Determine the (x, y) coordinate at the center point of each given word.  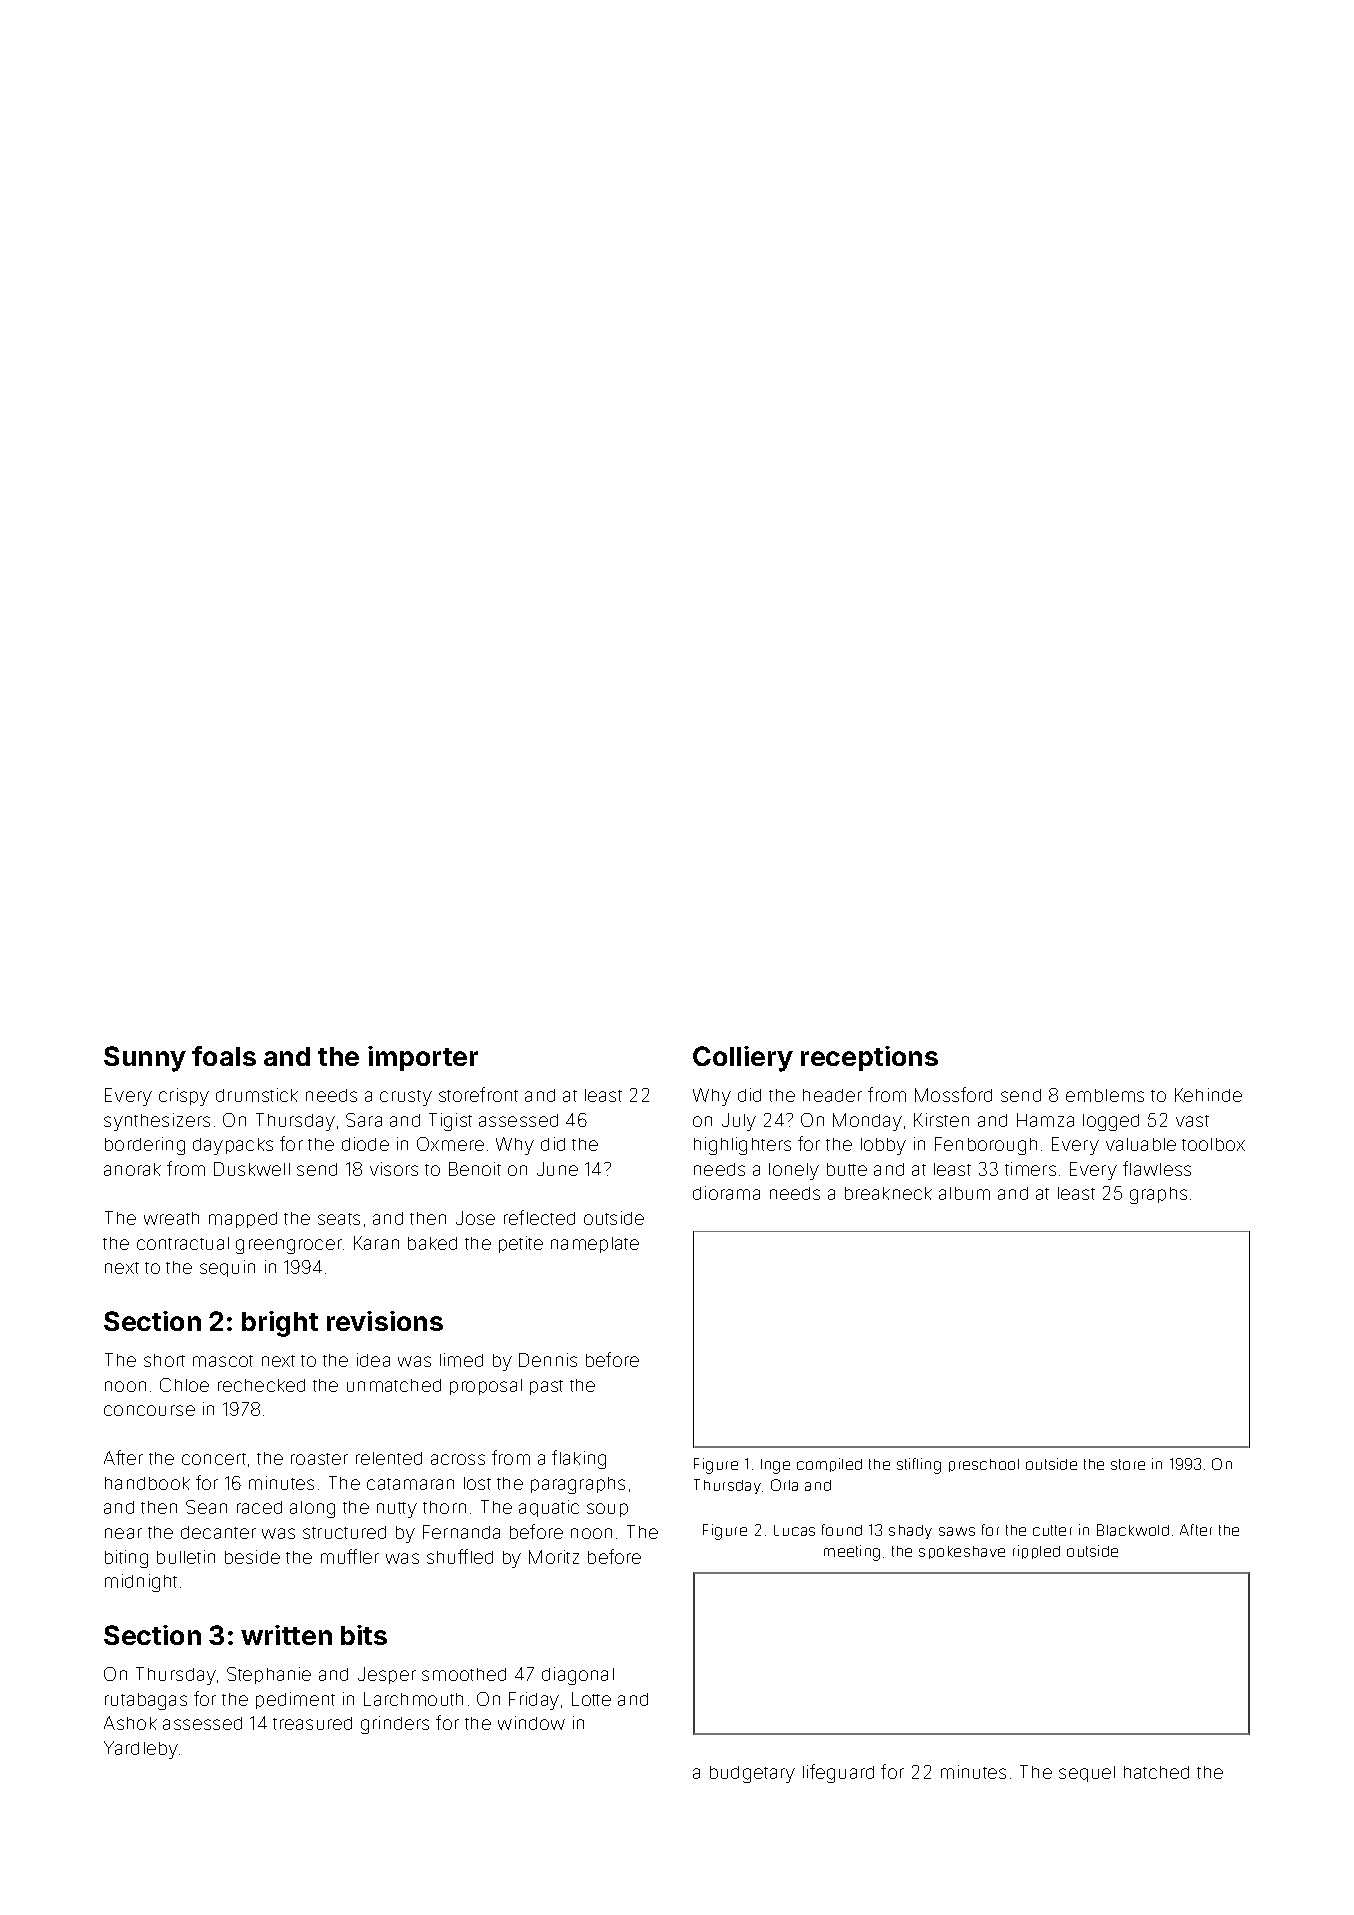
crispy (184, 1097)
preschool (984, 1465)
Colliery (743, 1059)
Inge (775, 1466)
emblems (1105, 1095)
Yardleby (141, 1750)
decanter (218, 1532)
